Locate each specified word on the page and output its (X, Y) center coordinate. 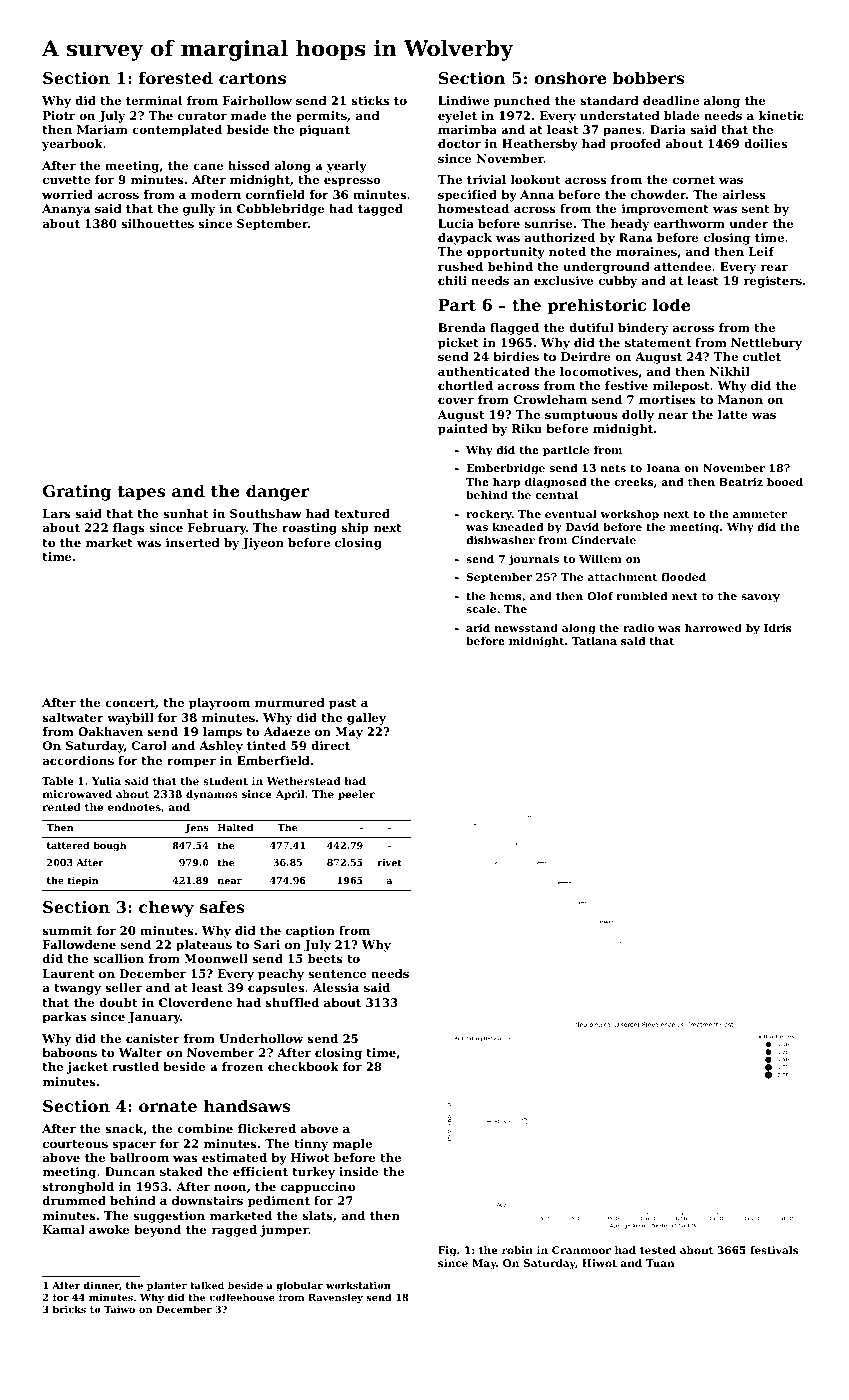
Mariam (102, 129)
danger (278, 492)
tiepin (83, 881)
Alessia (336, 987)
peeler (356, 795)
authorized (560, 237)
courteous (75, 1144)
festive (626, 385)
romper (191, 763)
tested (658, 1250)
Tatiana (594, 641)
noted (567, 251)
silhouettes (157, 223)
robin (517, 1250)
